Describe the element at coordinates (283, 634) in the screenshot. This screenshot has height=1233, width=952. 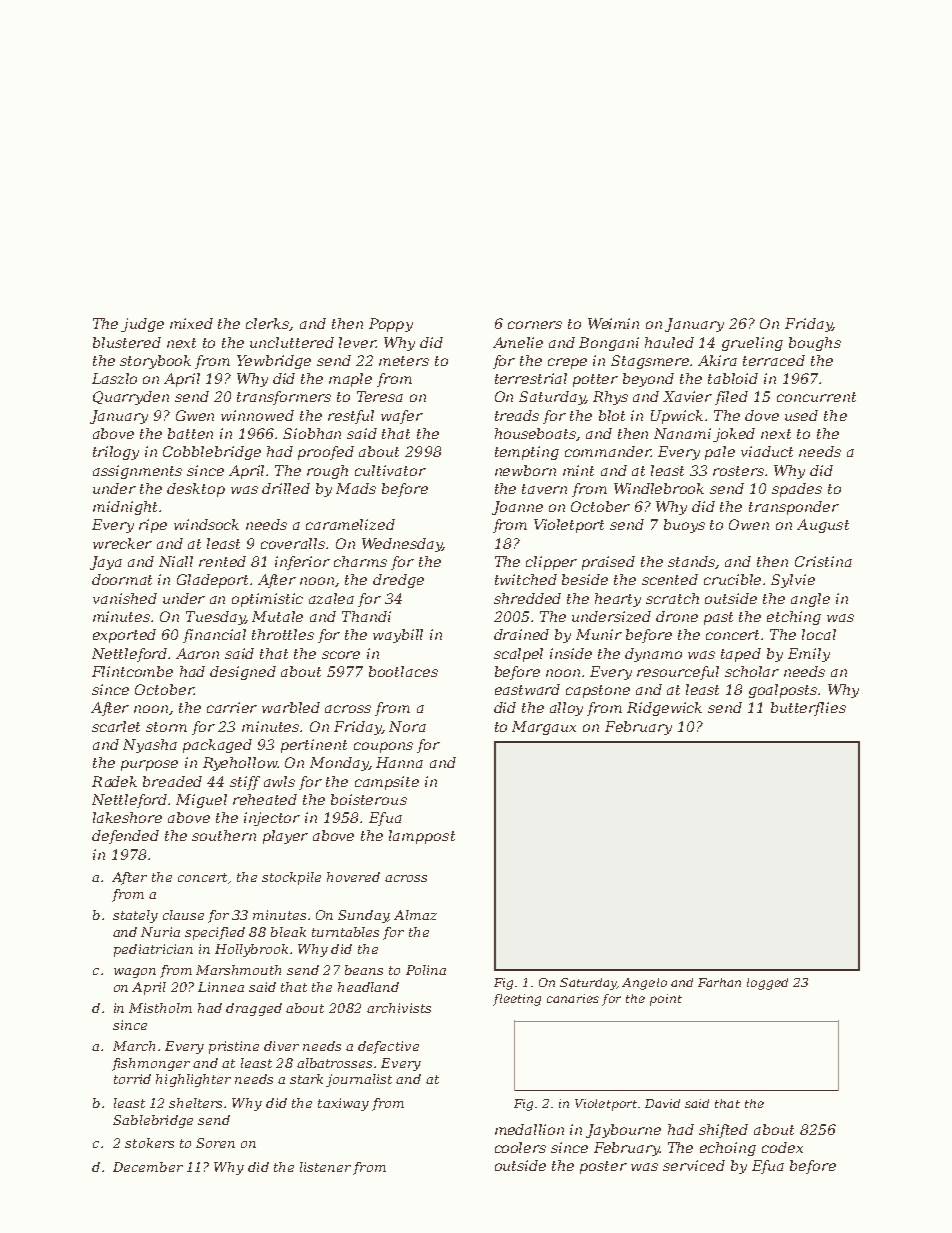
I see `throttles` at that location.
